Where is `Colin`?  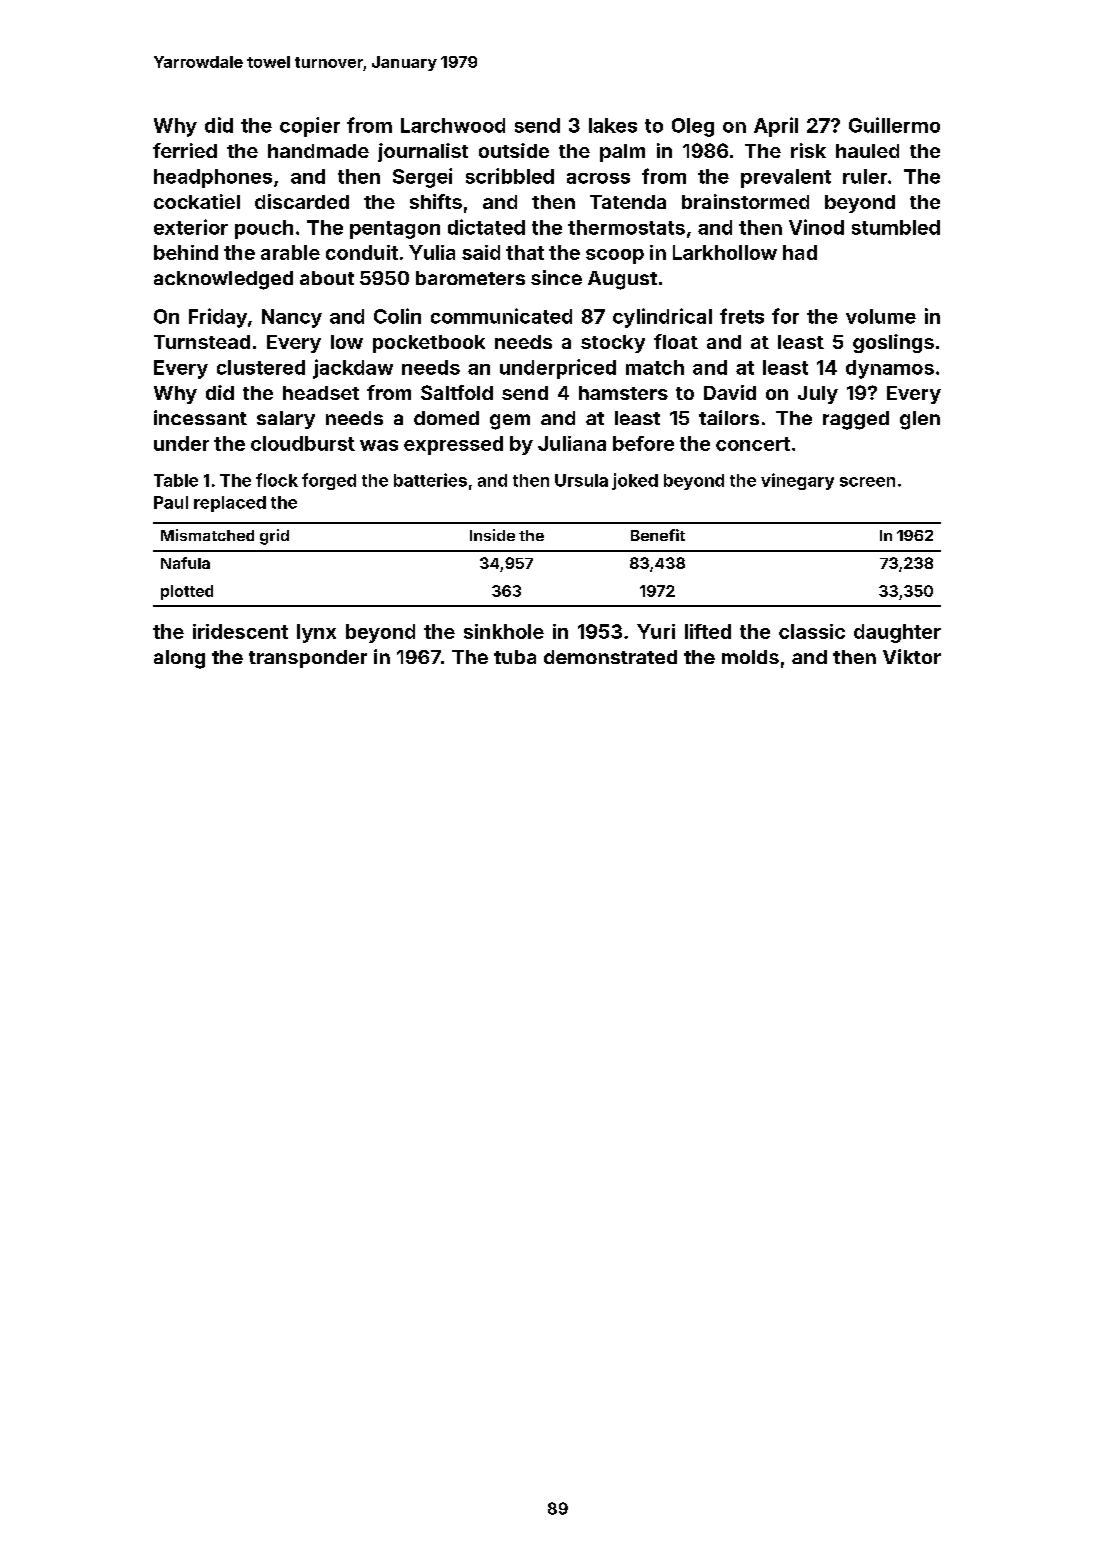 Colin is located at coordinates (397, 316).
